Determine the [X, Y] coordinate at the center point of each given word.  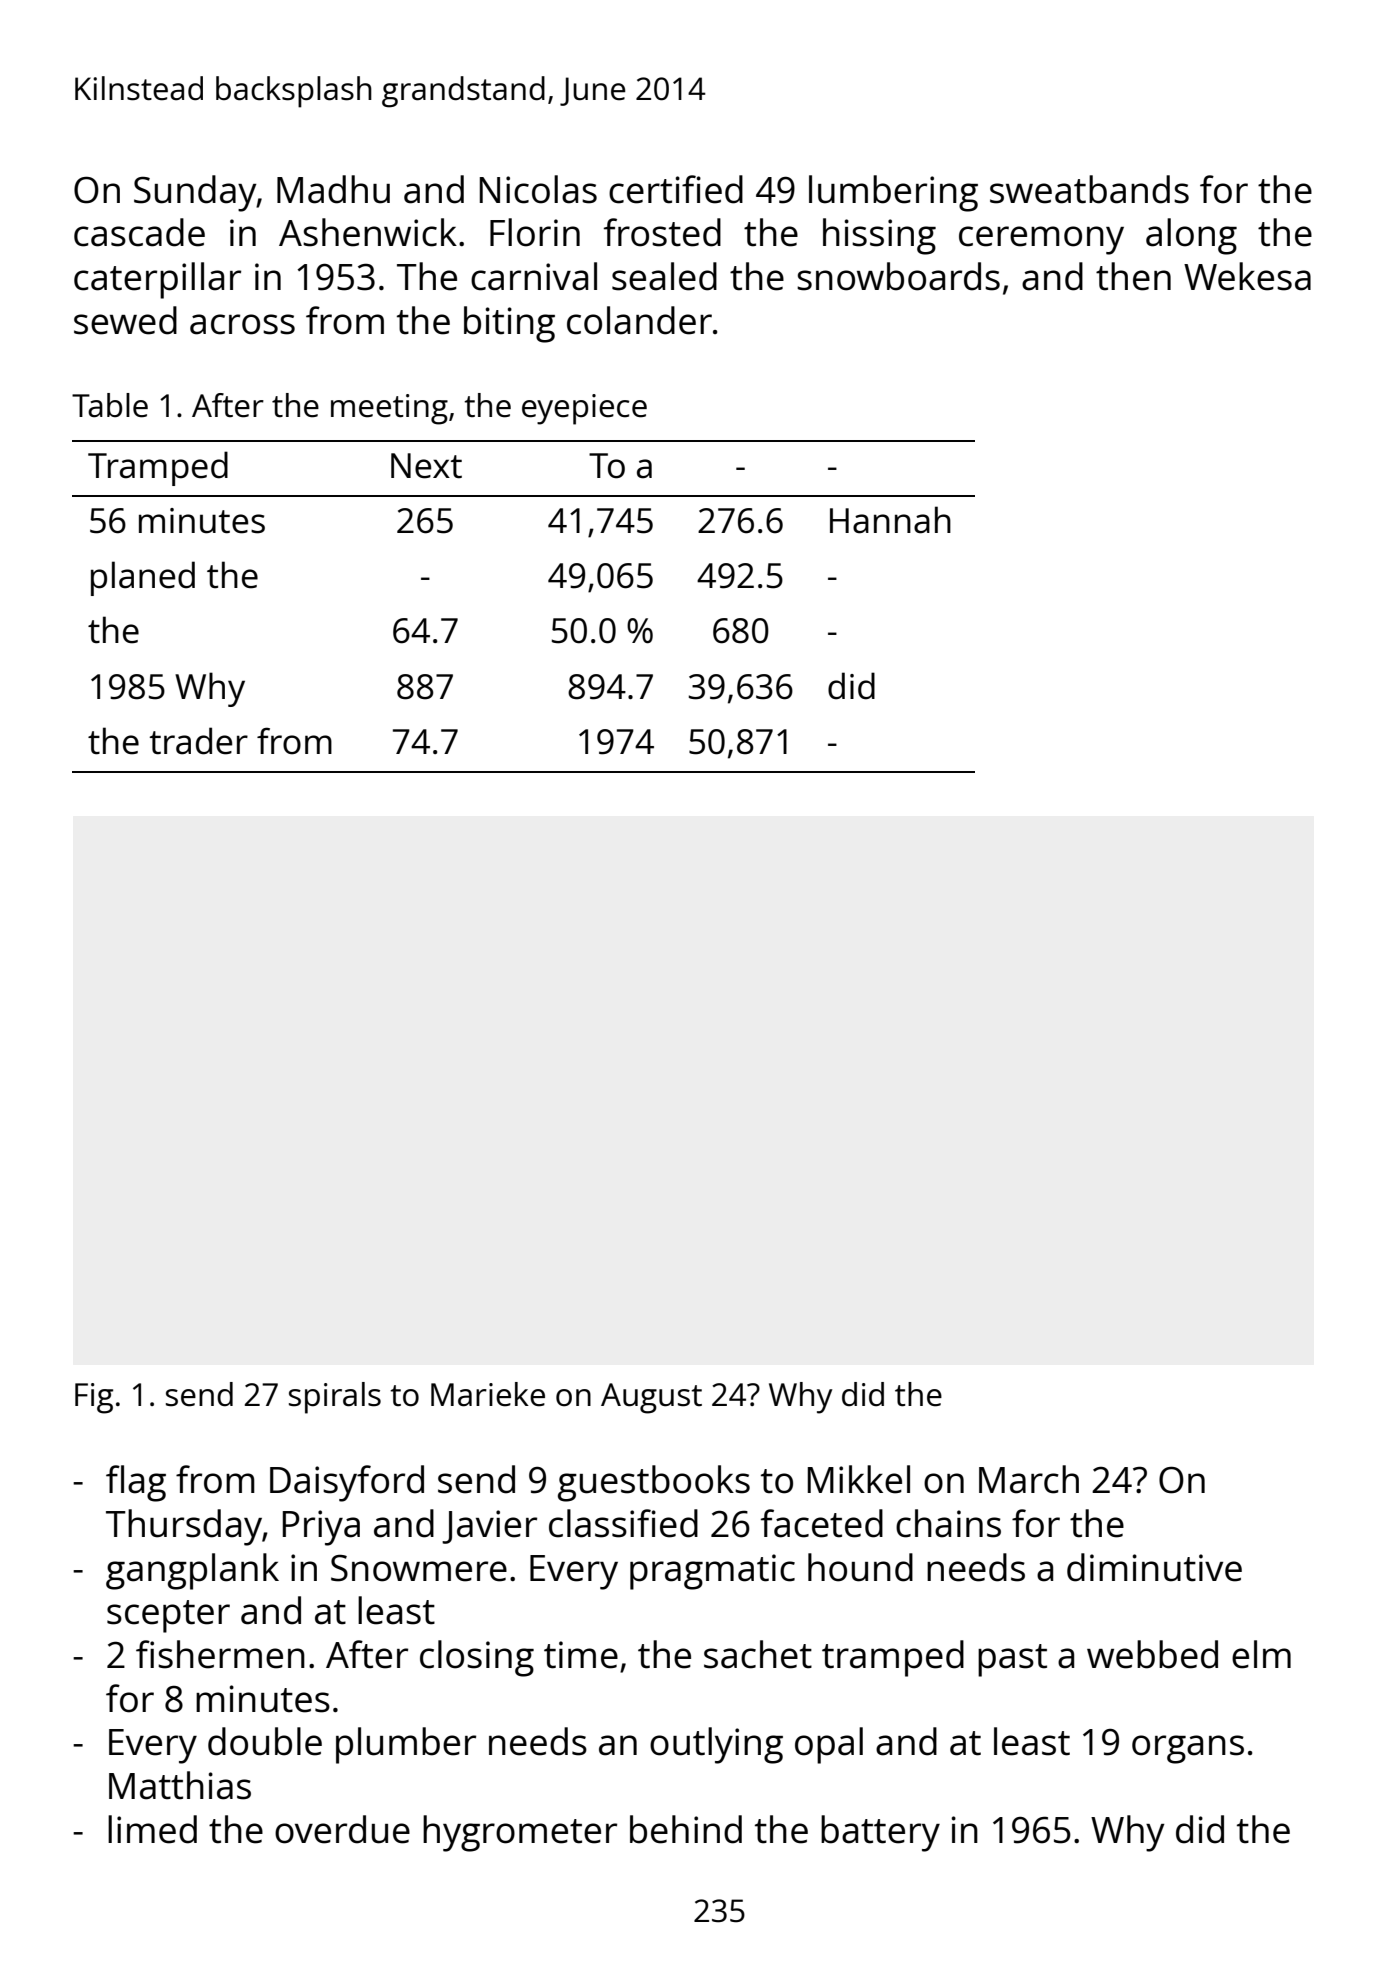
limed [152, 1829]
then [1133, 276]
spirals [335, 1398]
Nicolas [538, 189]
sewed [125, 320]
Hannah [890, 520]
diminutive [1154, 1567]
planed [143, 578]
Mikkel [859, 1479]
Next [426, 466]
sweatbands [1089, 189]
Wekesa [1247, 276]
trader [199, 741]
